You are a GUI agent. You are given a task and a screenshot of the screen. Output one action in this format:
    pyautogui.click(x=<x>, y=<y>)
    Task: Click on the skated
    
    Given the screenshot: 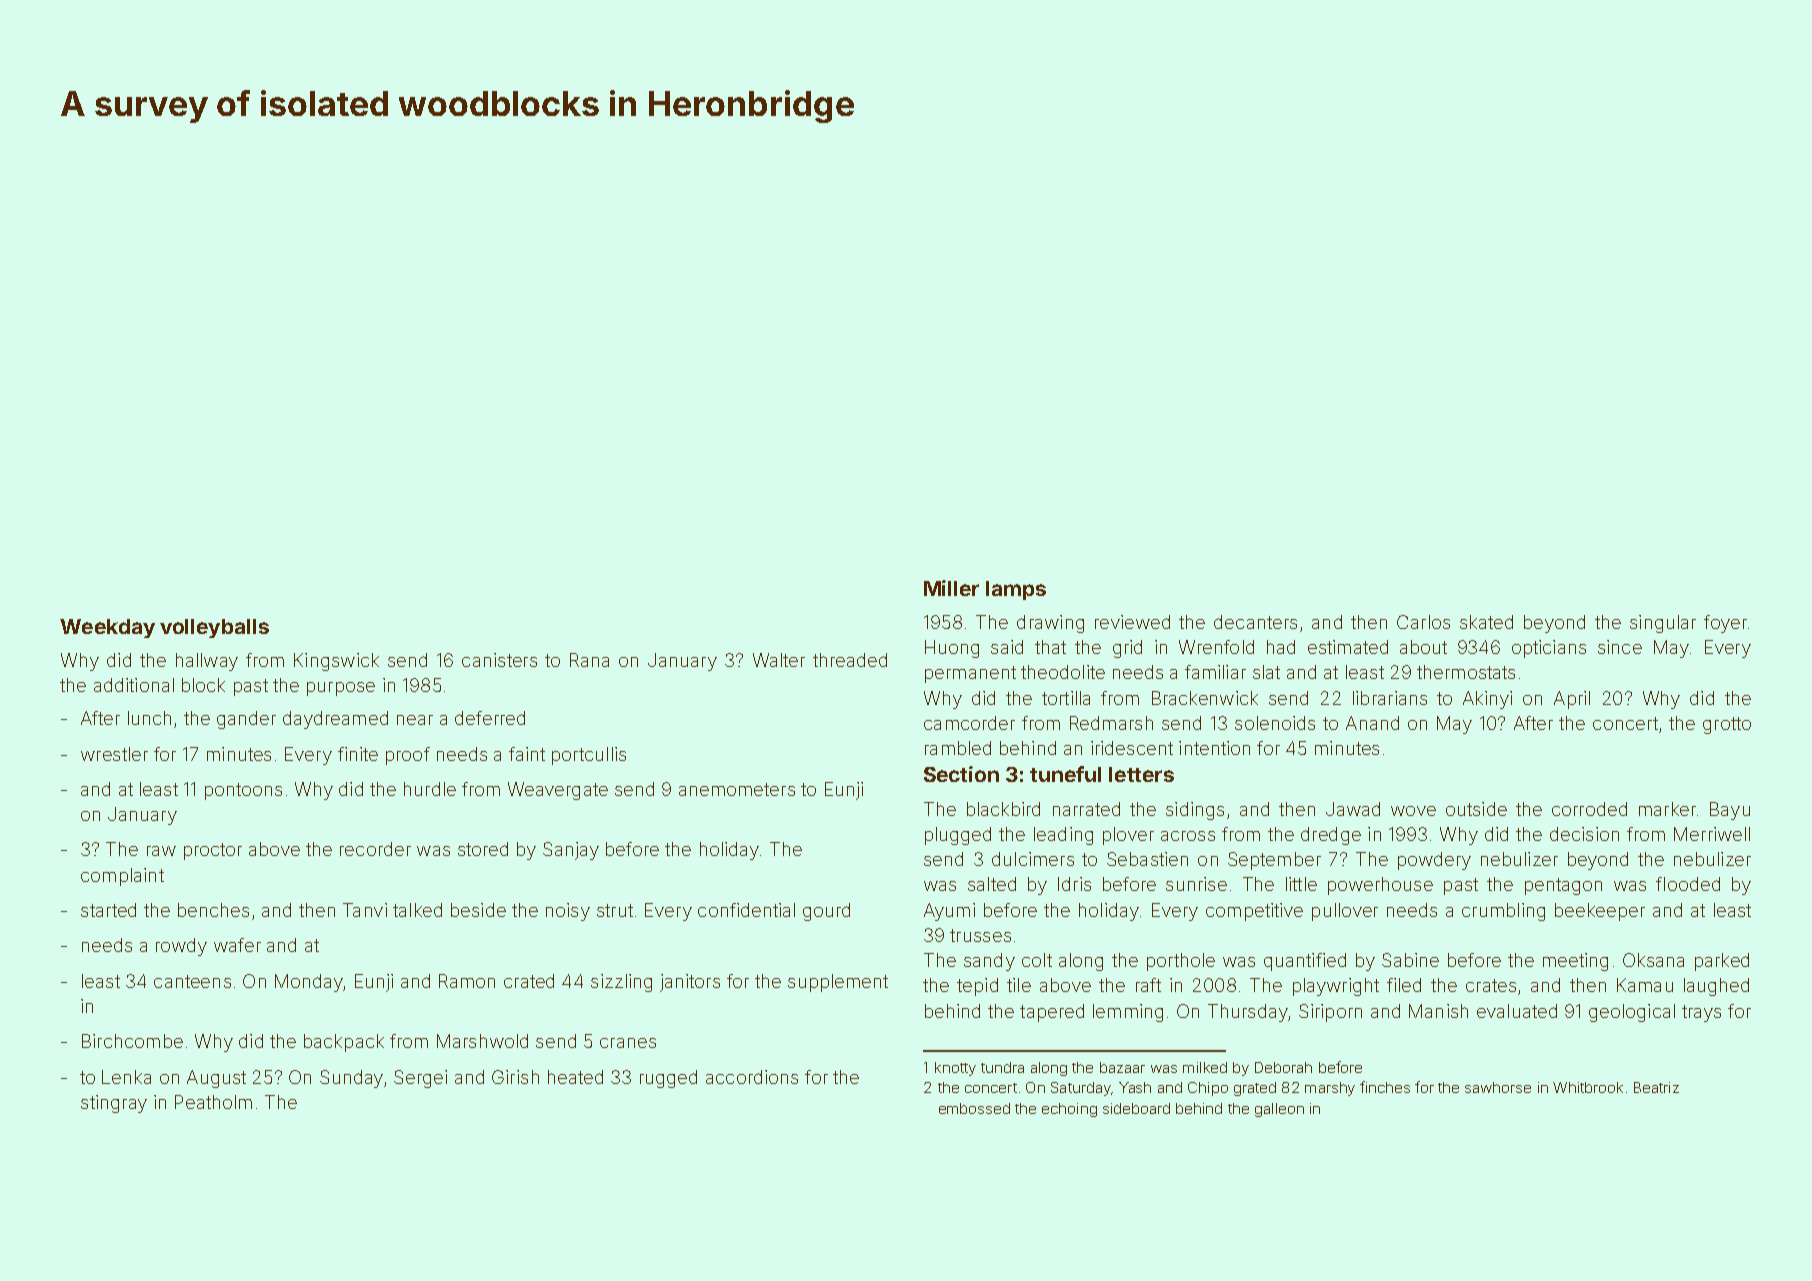 What is the action you would take?
    pyautogui.click(x=1486, y=622)
